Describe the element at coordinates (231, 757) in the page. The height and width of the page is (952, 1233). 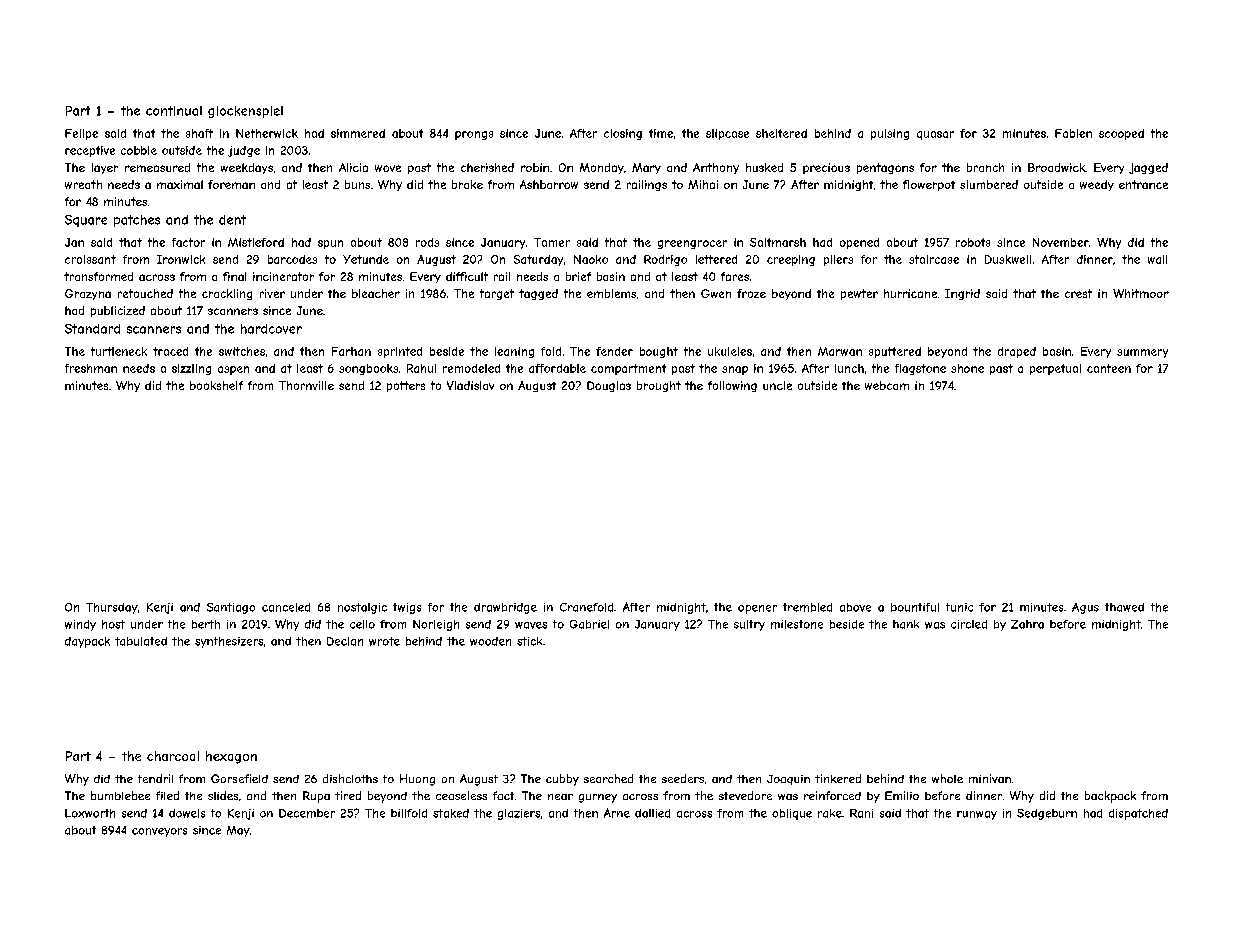
I see `hexagon` at that location.
